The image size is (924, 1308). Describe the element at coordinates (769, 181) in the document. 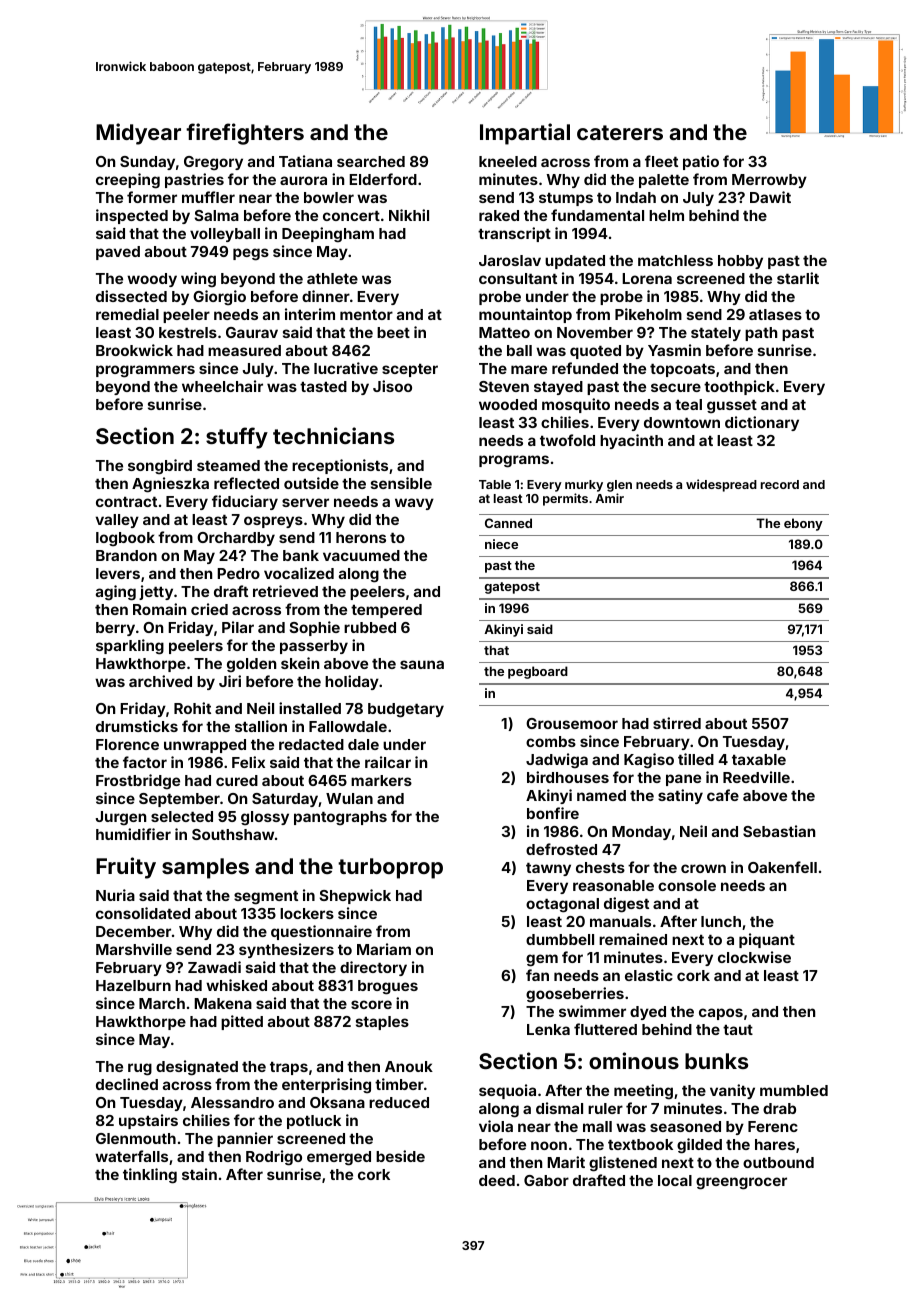

I see `Merrowby` at that location.
